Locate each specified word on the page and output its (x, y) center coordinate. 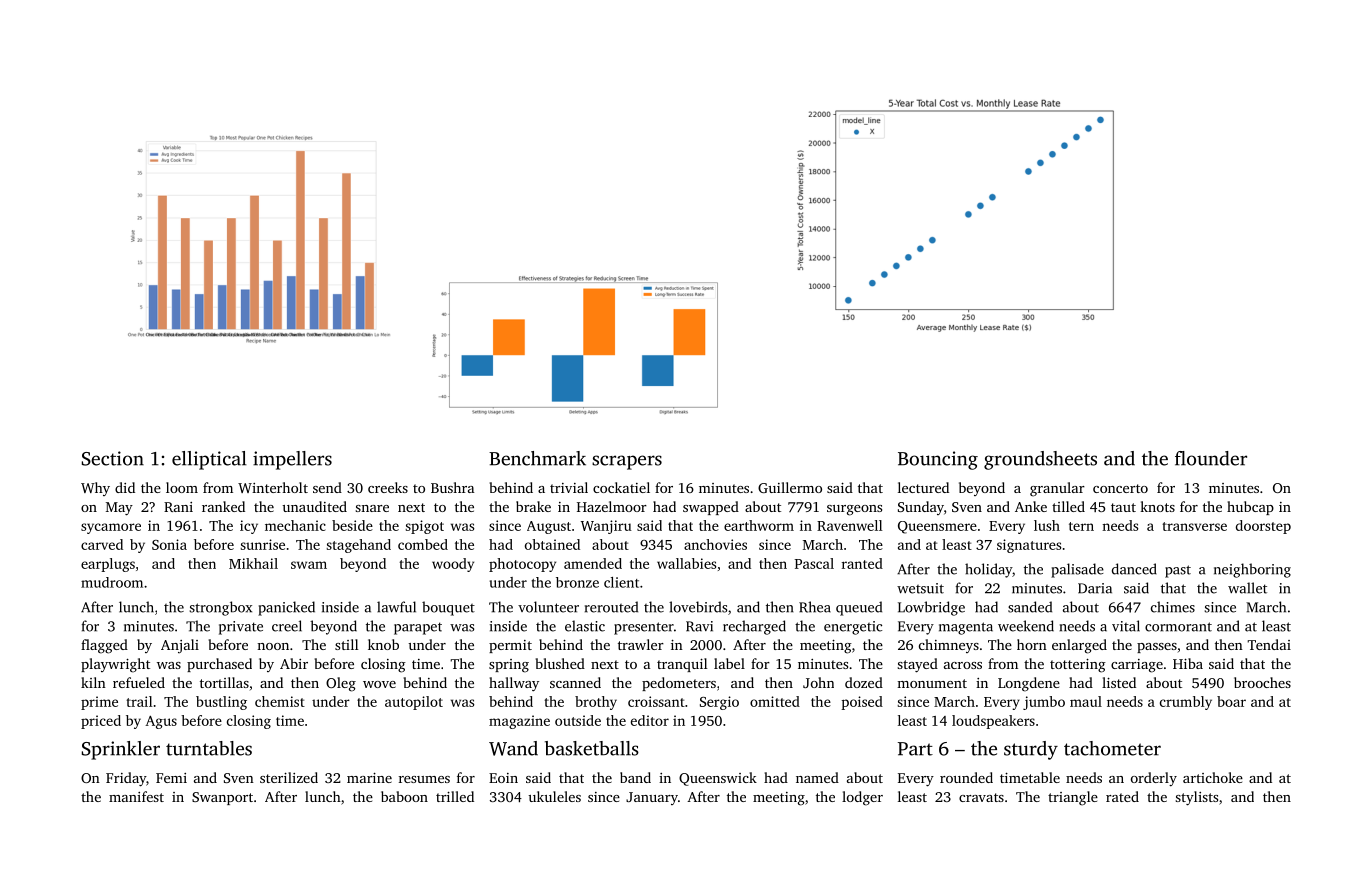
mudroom (112, 582)
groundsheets (1040, 460)
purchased (219, 665)
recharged (754, 627)
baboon (404, 796)
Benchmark (537, 458)
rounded (966, 777)
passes (1157, 648)
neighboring (1252, 570)
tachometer (1112, 748)
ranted (862, 563)
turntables (209, 748)
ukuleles (554, 796)
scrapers (627, 462)
